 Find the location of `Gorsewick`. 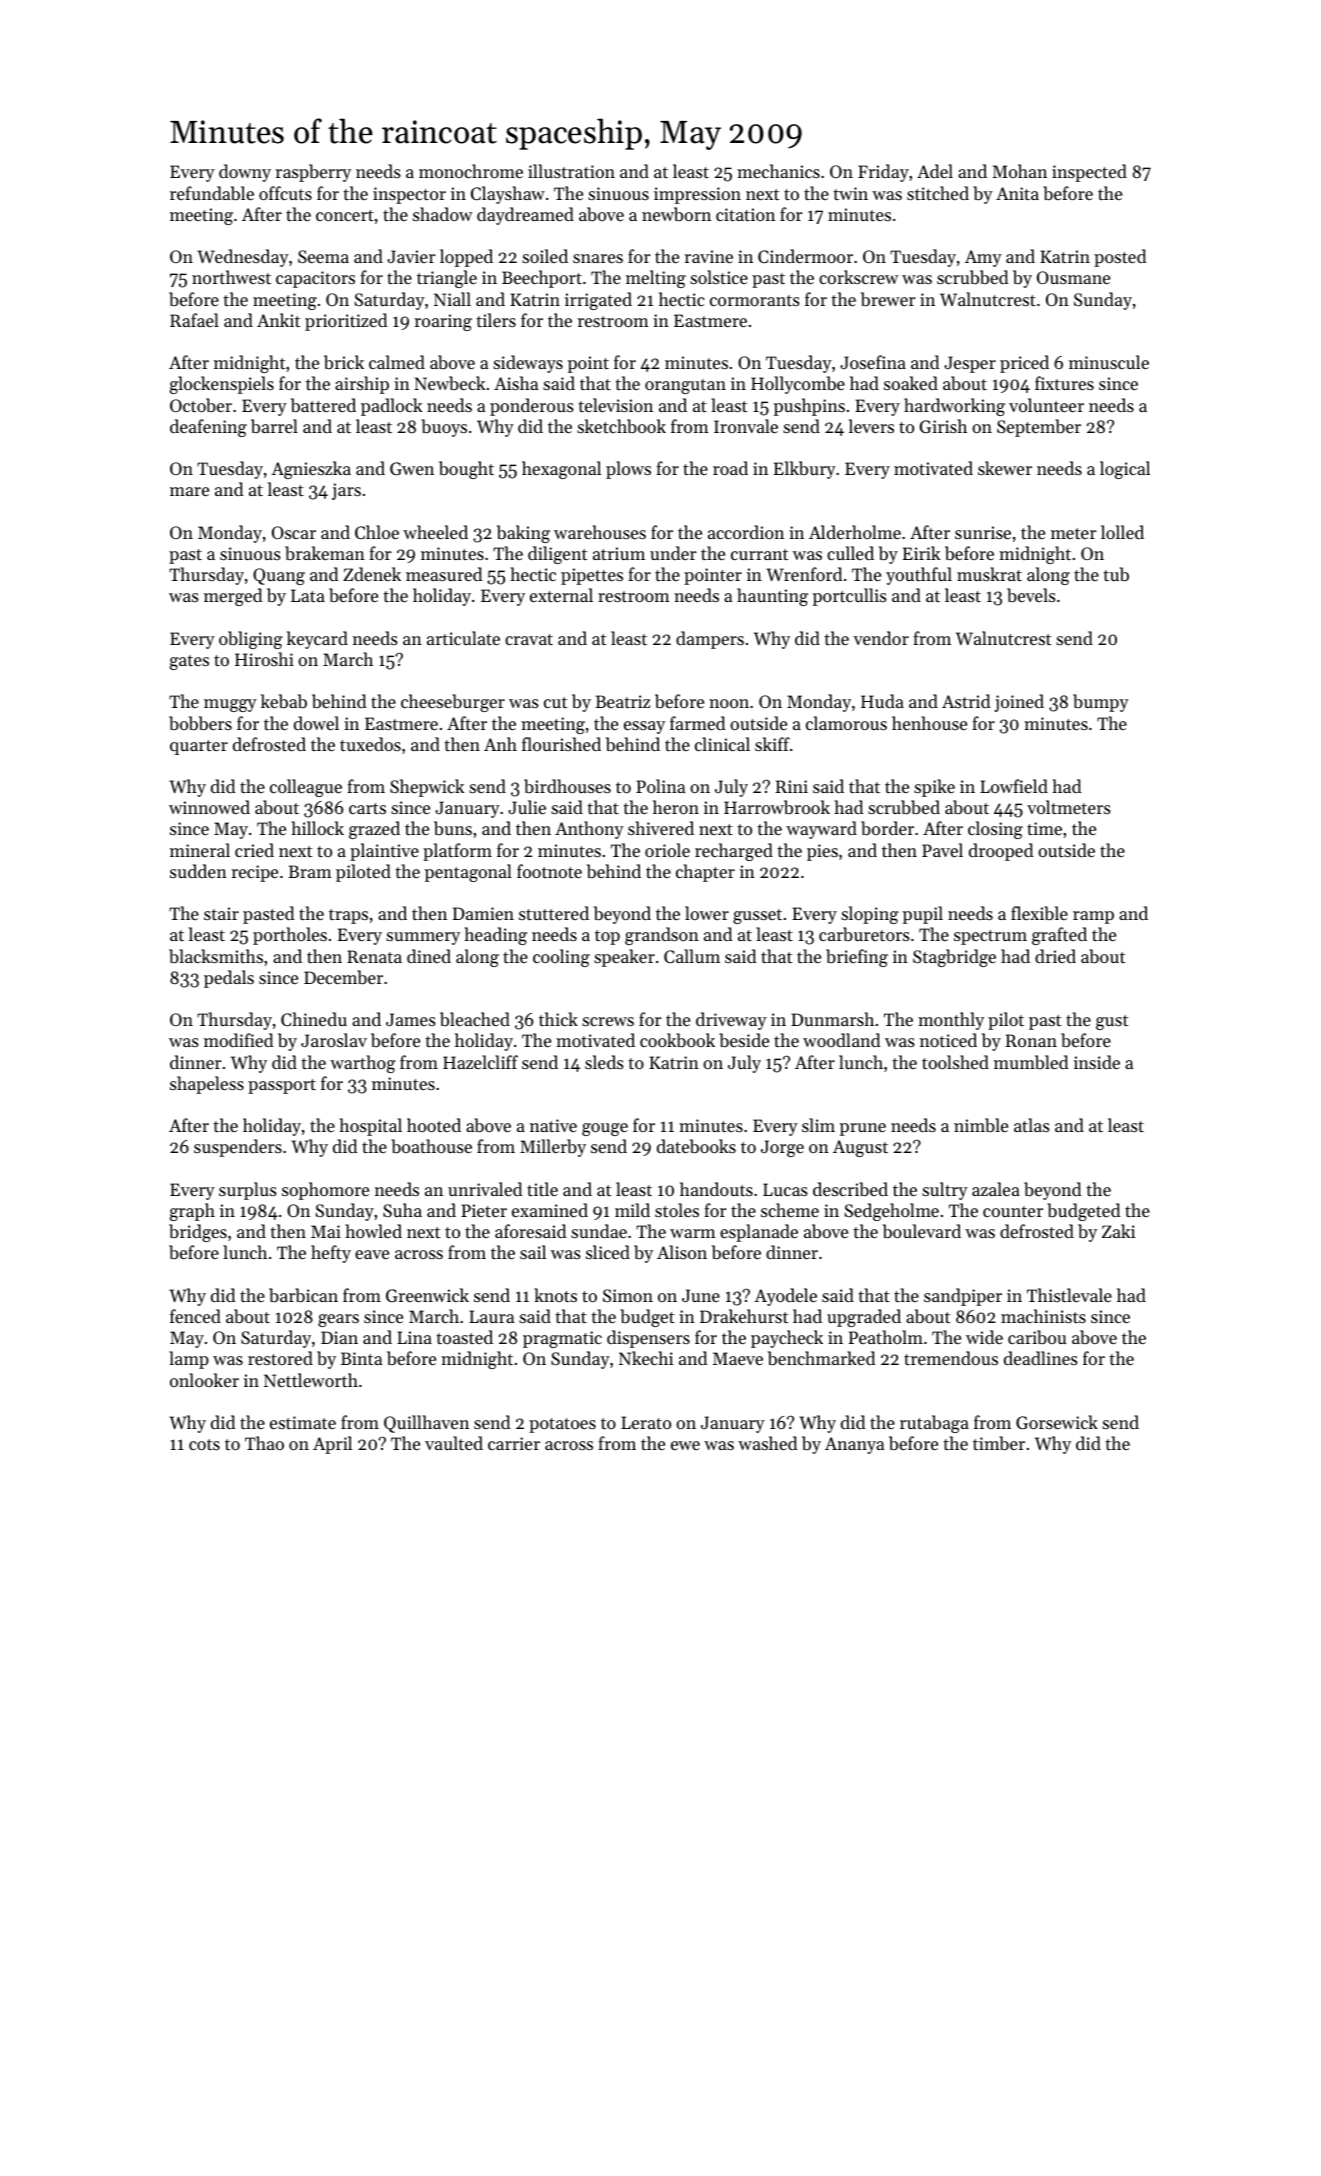

Gorsewick is located at coordinates (1057, 1422).
